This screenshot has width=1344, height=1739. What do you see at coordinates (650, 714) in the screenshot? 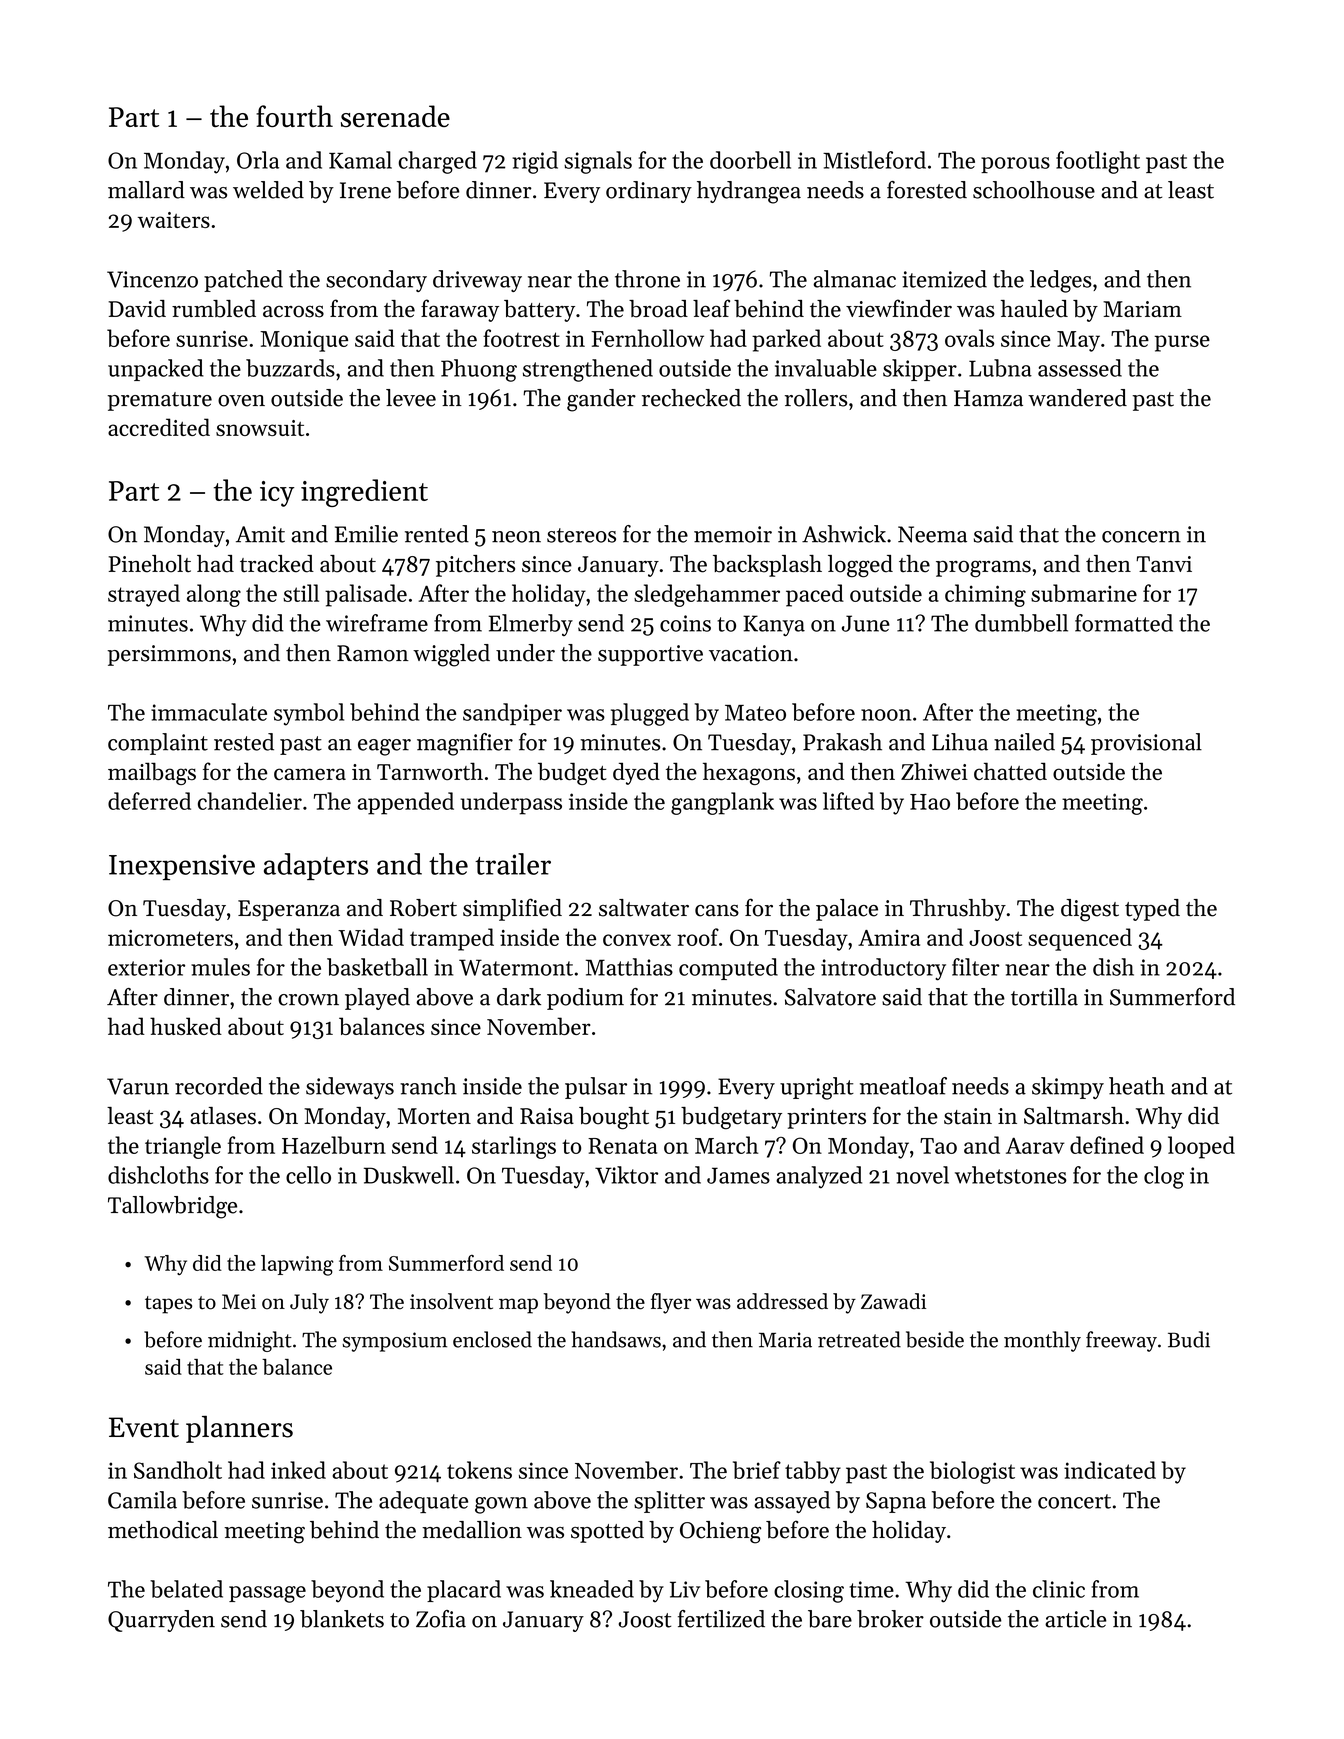
I see `plugged` at bounding box center [650, 714].
